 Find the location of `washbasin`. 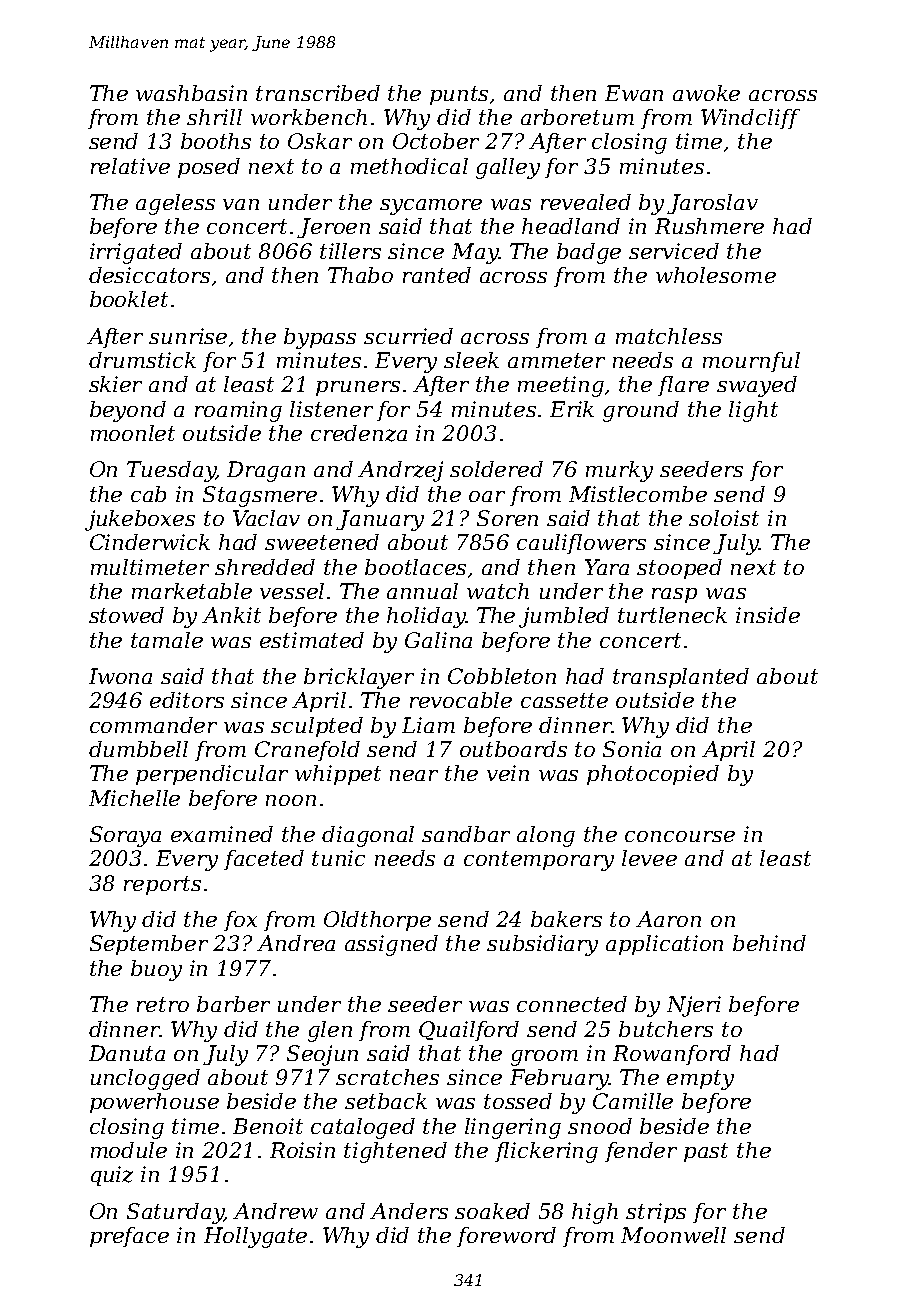

washbasin is located at coordinates (191, 93).
